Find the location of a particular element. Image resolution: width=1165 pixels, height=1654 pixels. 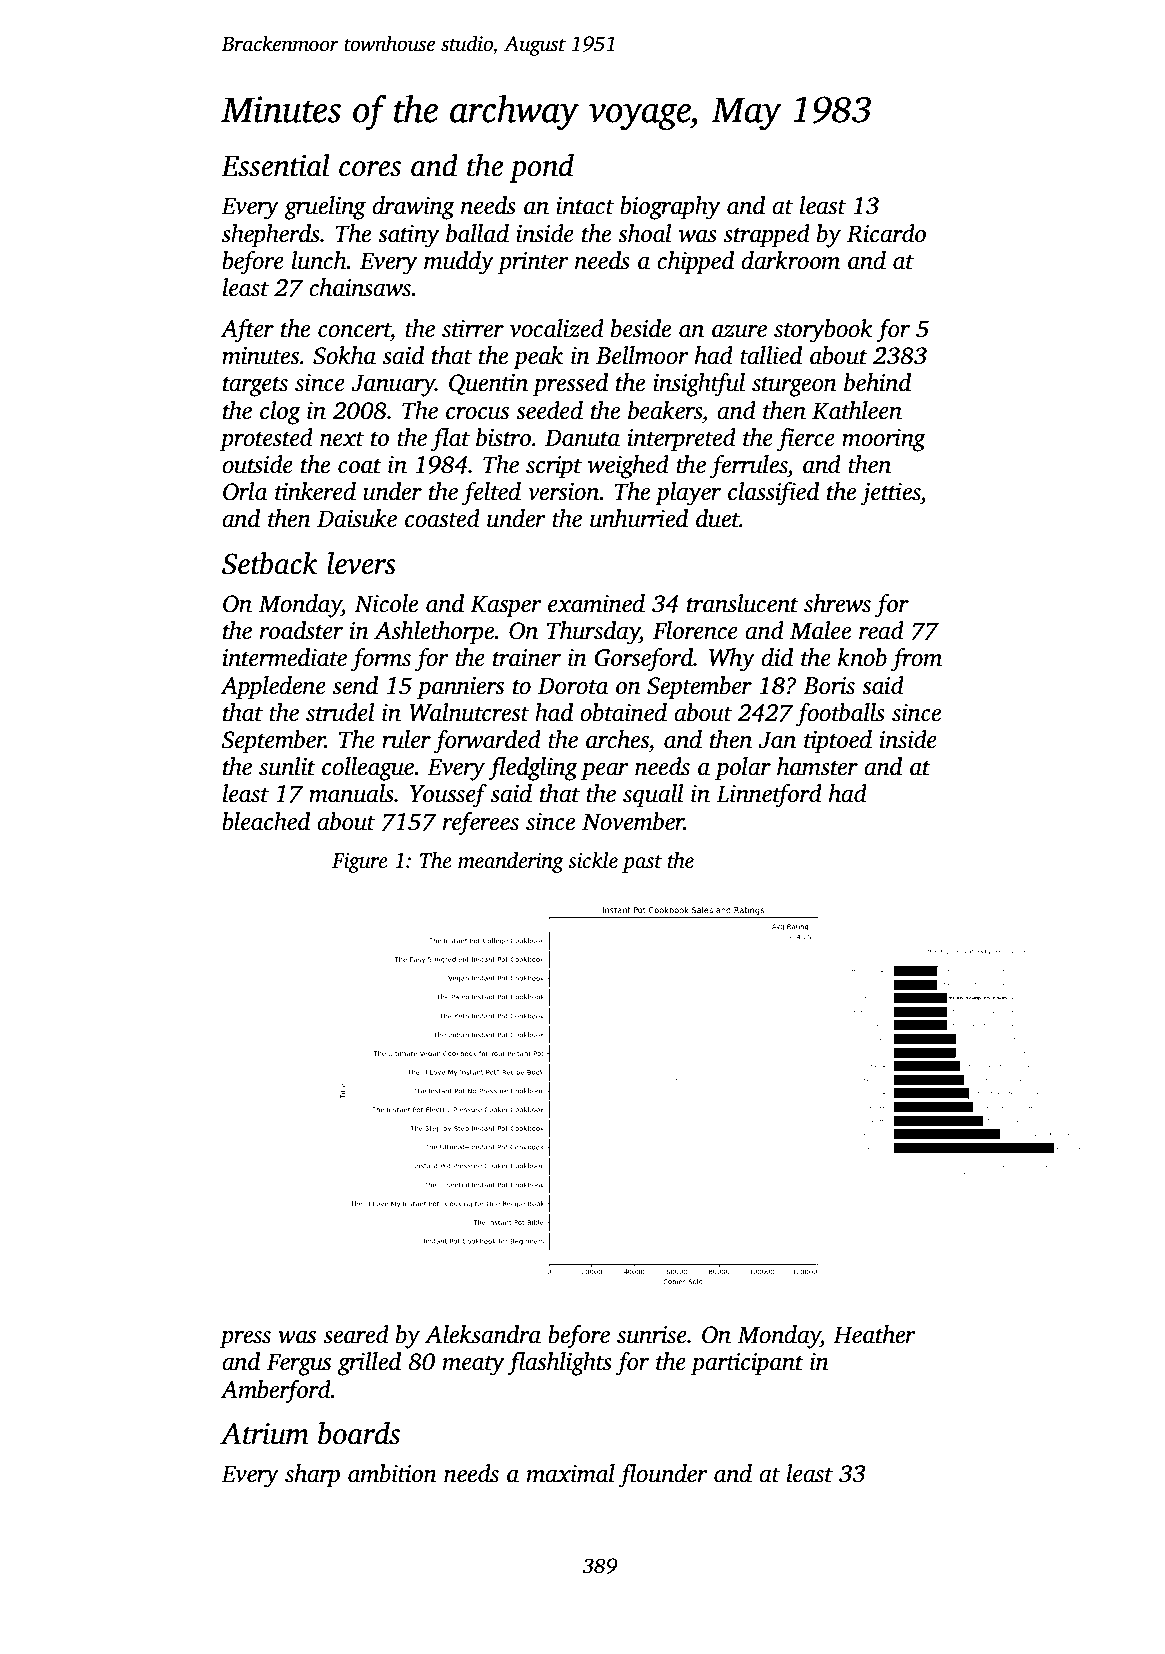

Amberford is located at coordinates (275, 1392).
